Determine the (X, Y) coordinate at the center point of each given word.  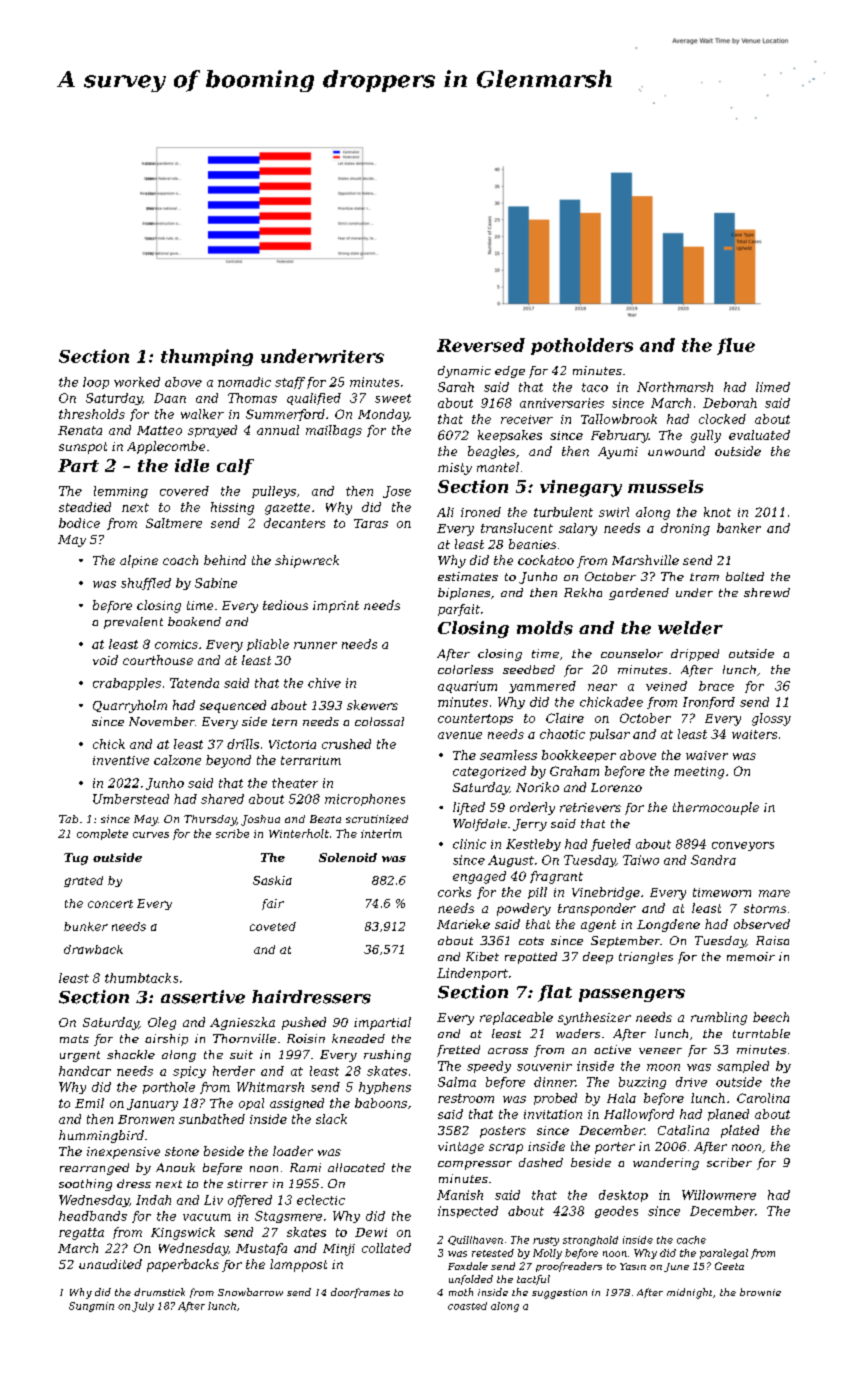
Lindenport (472, 974)
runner (315, 645)
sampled (743, 1067)
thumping (207, 357)
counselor (632, 653)
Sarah (456, 387)
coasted (467, 1306)
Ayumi (618, 453)
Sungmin (91, 1307)
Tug (76, 859)
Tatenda (194, 683)
